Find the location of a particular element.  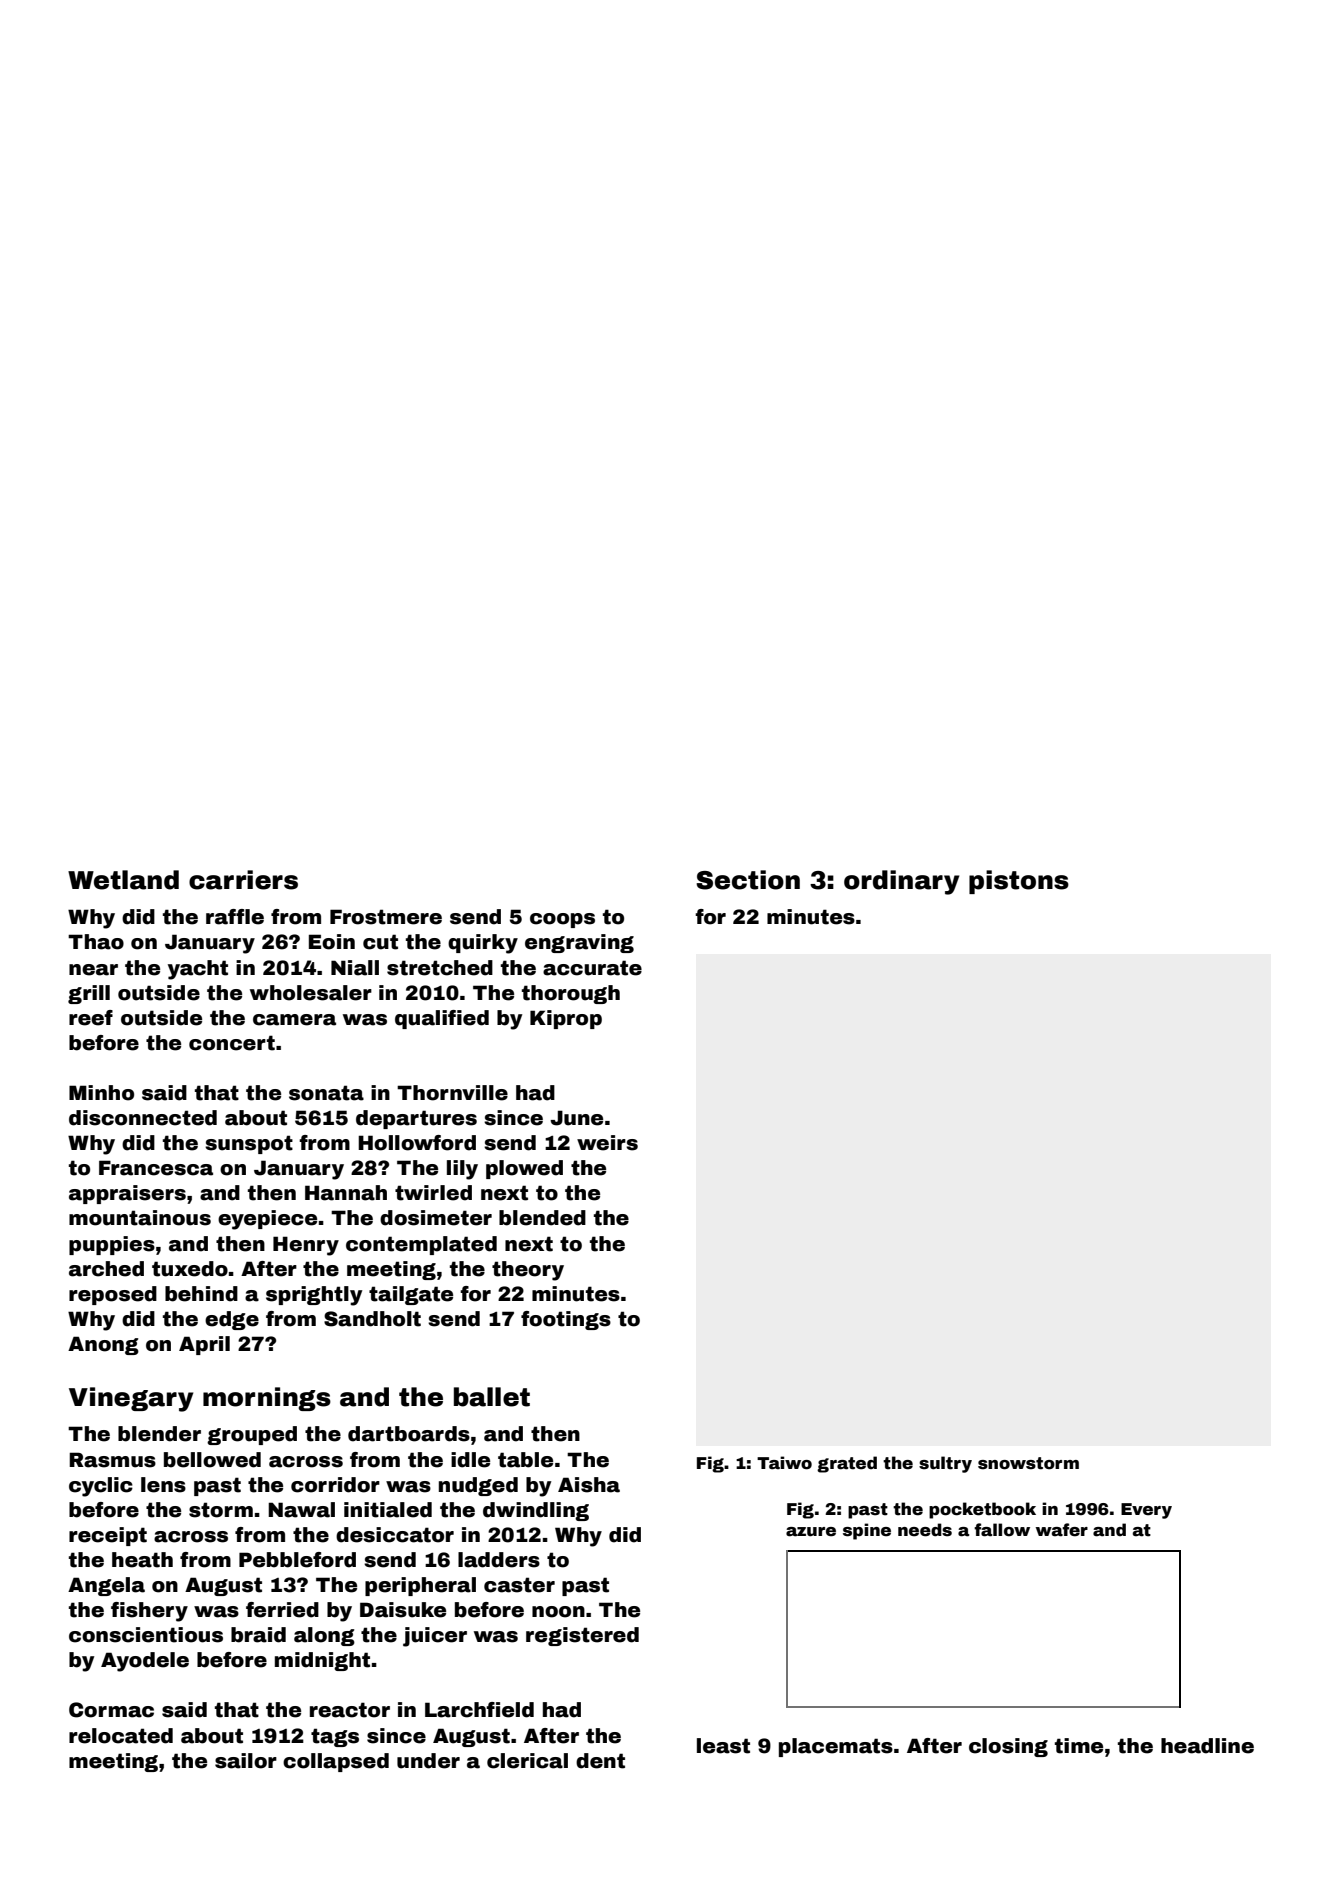

weirs is located at coordinates (607, 1143).
